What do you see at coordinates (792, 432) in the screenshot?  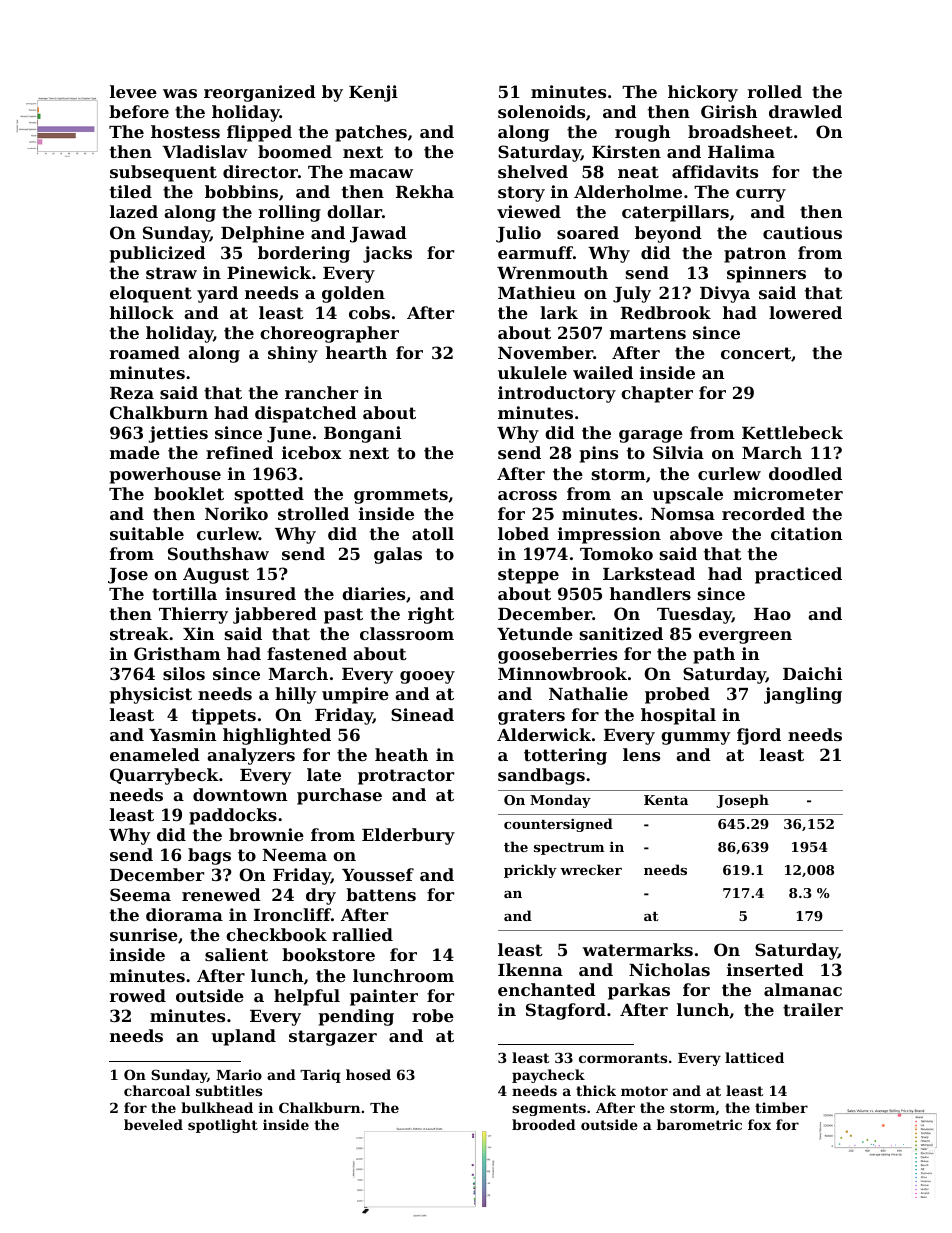 I see `Kettlebeck` at bounding box center [792, 432].
